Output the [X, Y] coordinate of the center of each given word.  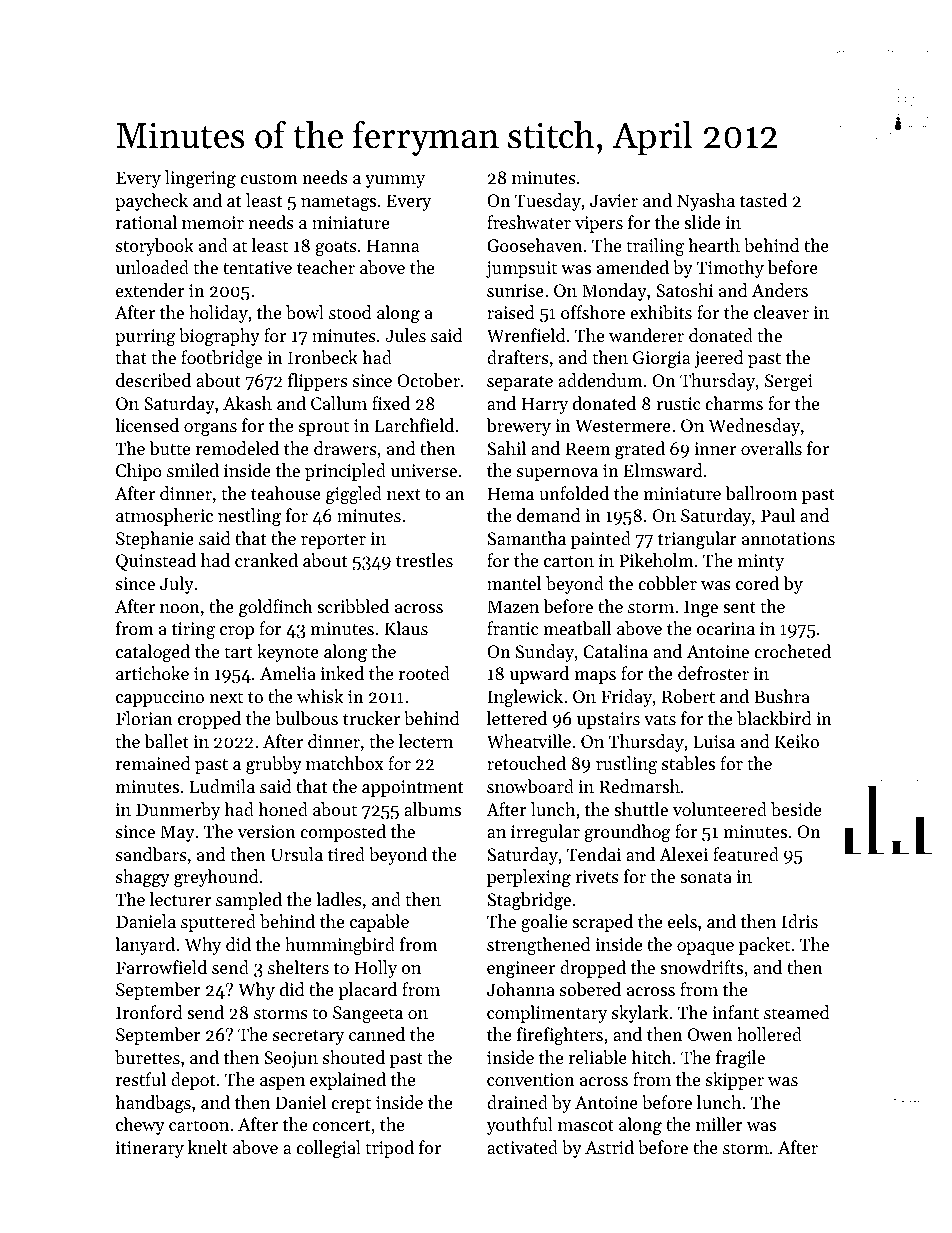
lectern [426, 741]
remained [153, 763]
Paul [778, 515]
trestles [424, 560]
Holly [376, 969]
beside [796, 809]
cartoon [199, 1125]
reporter [333, 541]
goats [336, 248]
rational [146, 222]
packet [764, 946]
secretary [308, 1037]
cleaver [781, 312]
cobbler [667, 583]
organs [210, 429]
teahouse [286, 493]
